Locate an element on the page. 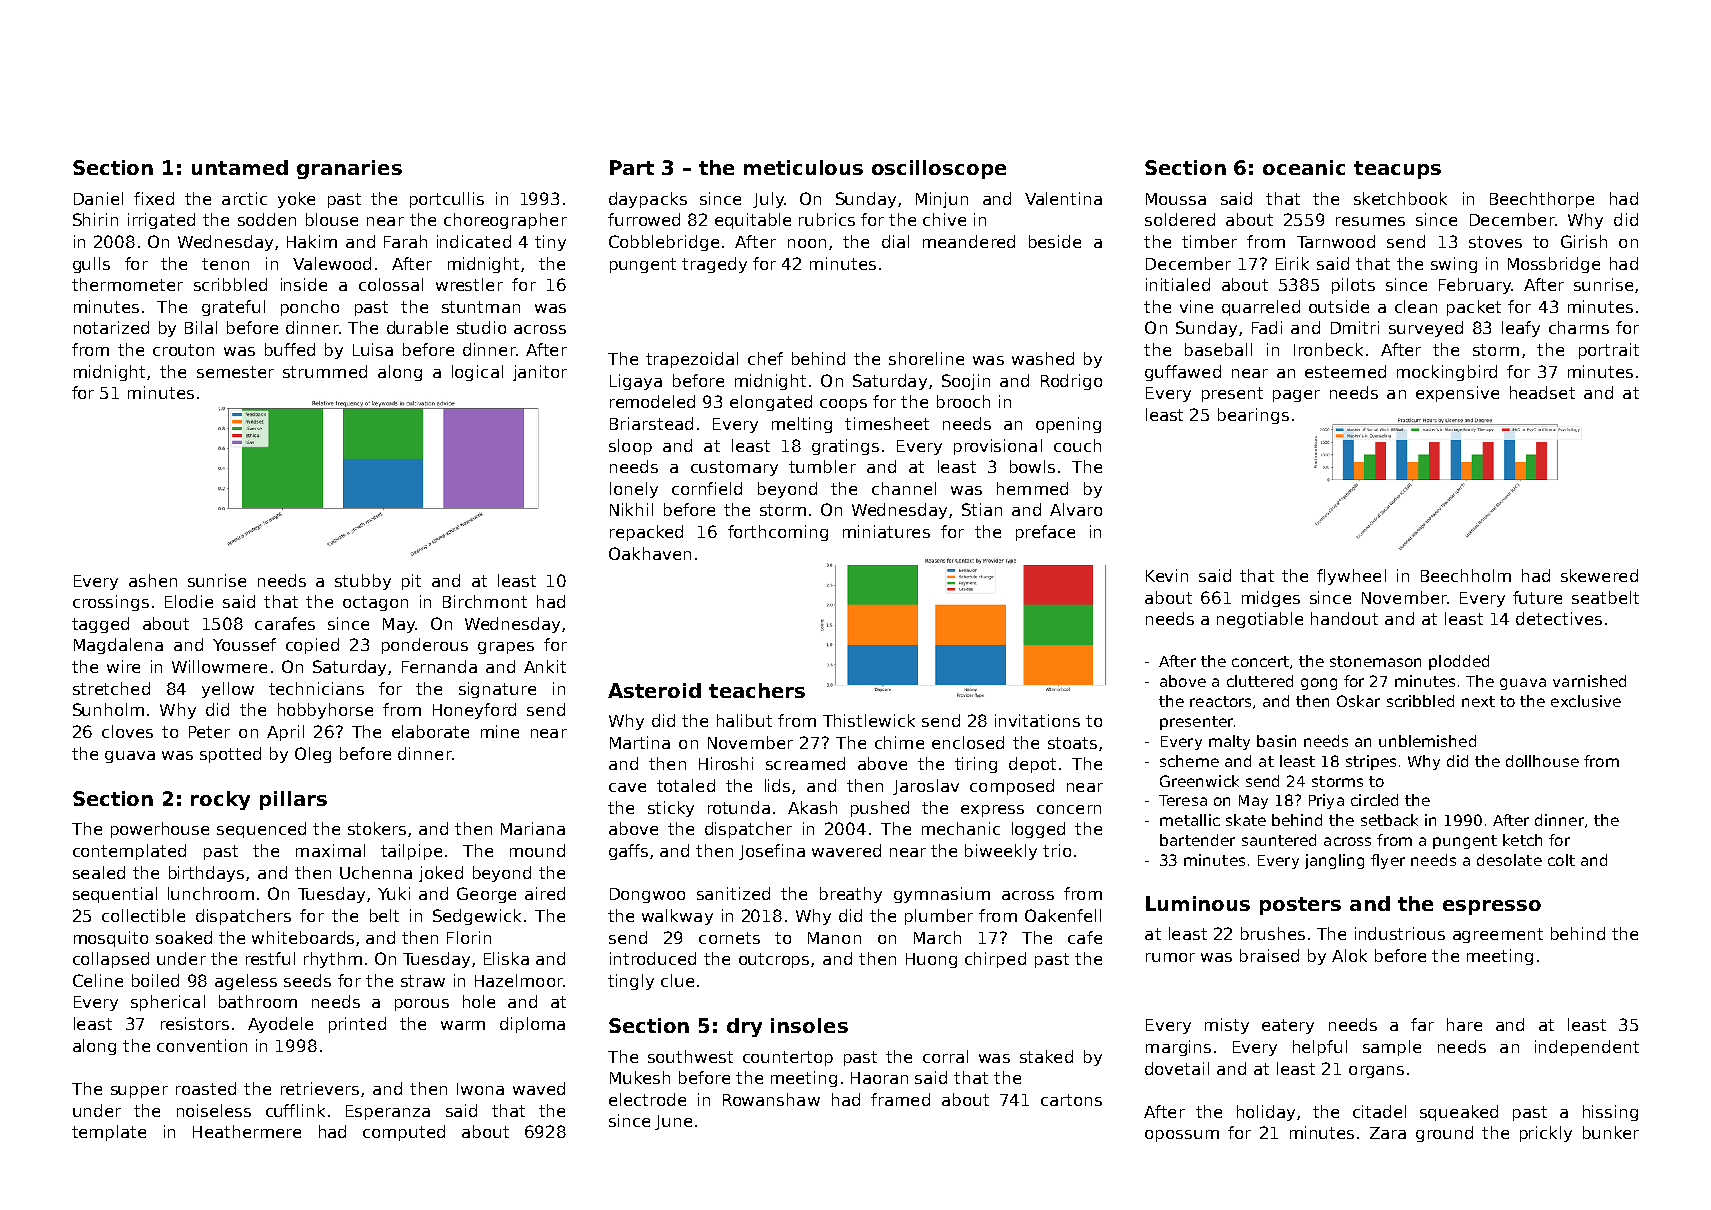  Celine is located at coordinates (98, 980).
